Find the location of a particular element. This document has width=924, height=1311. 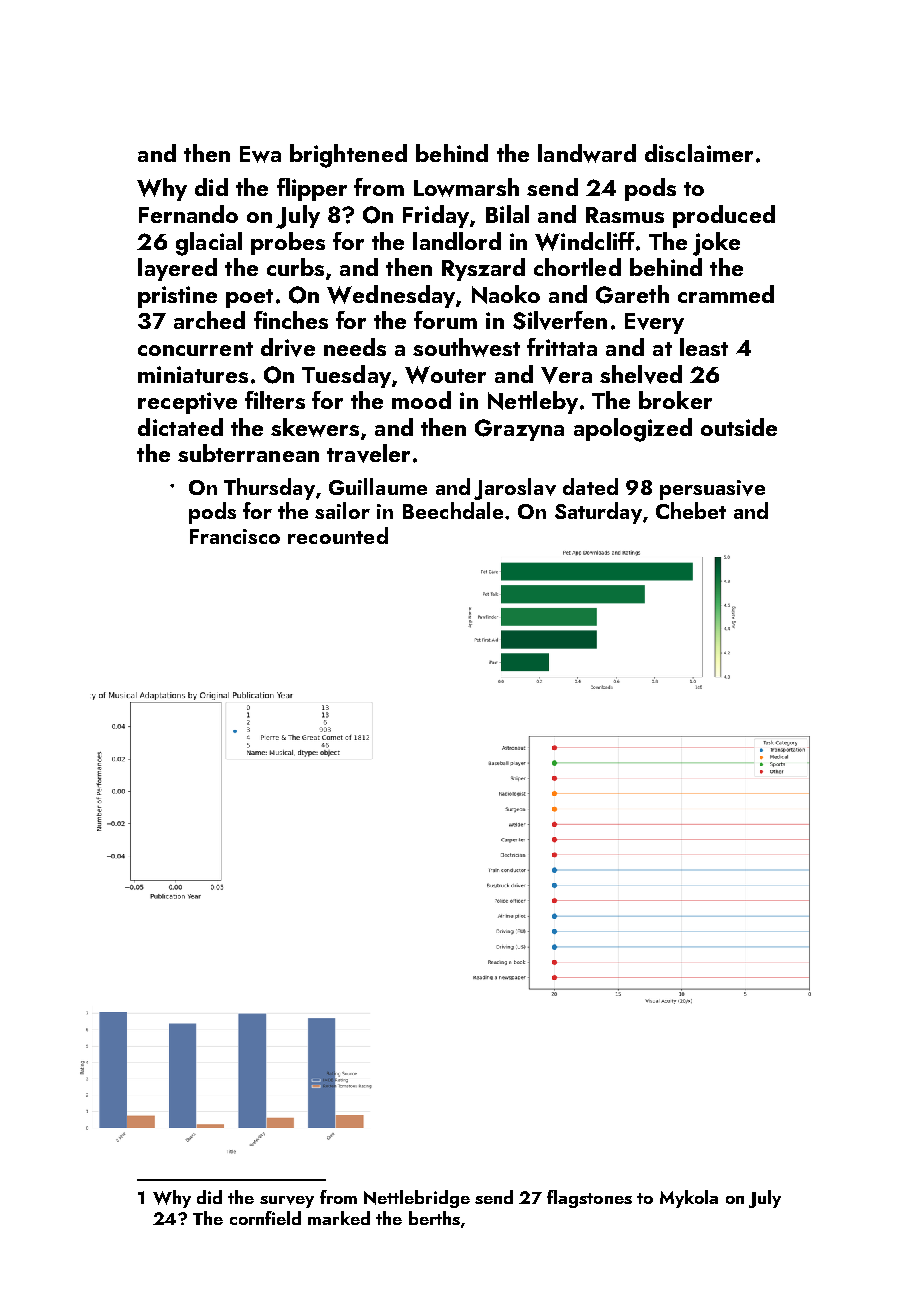

recounted is located at coordinates (338, 535).
